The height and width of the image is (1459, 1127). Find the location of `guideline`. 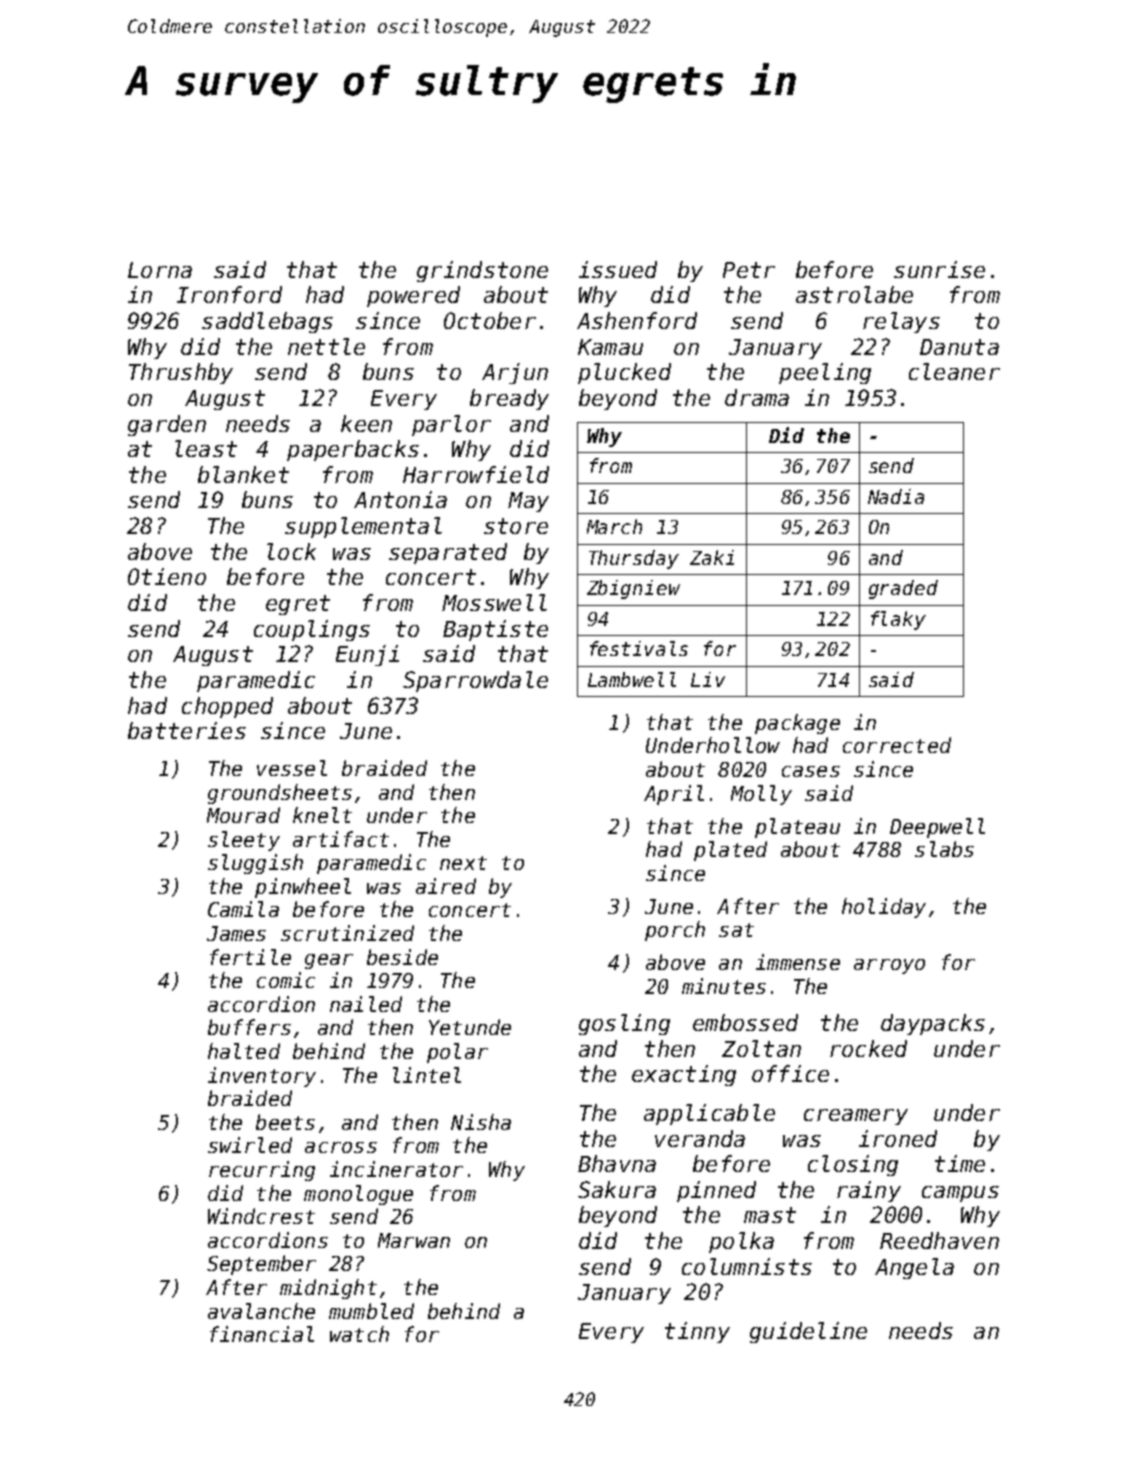

guideline is located at coordinates (808, 1332).
